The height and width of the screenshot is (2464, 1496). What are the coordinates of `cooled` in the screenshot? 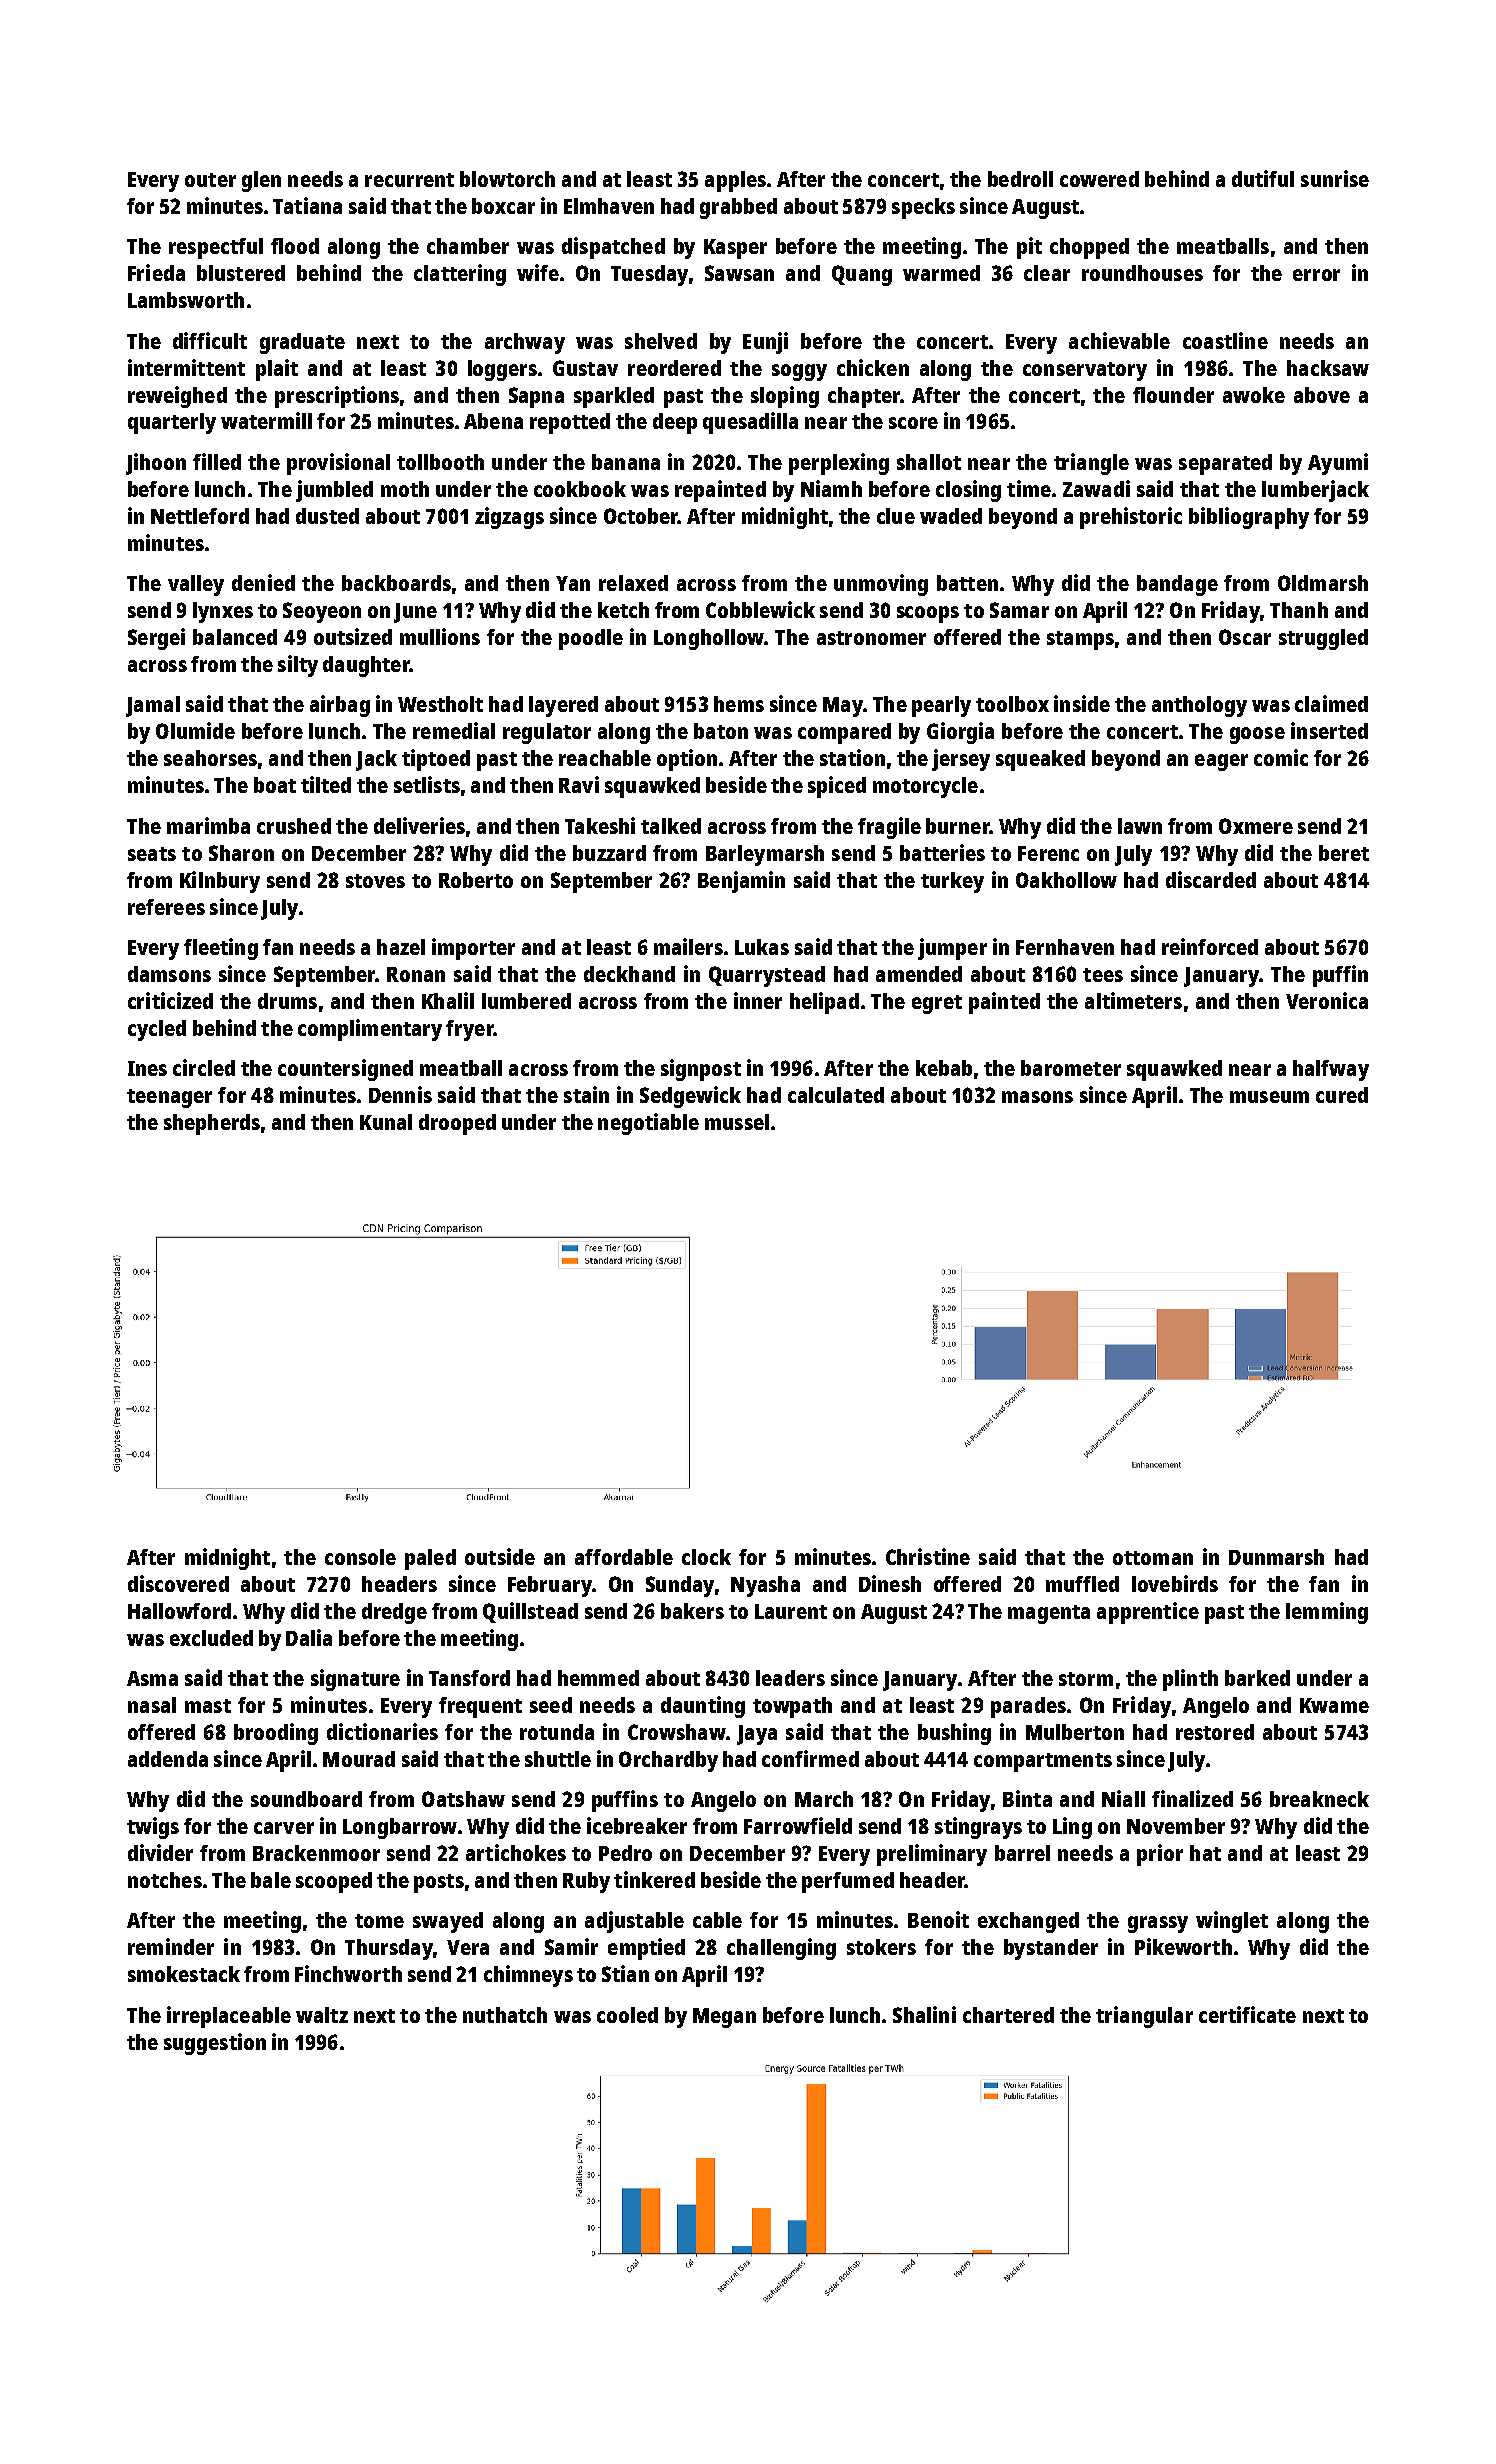 It's located at (627, 2015).
